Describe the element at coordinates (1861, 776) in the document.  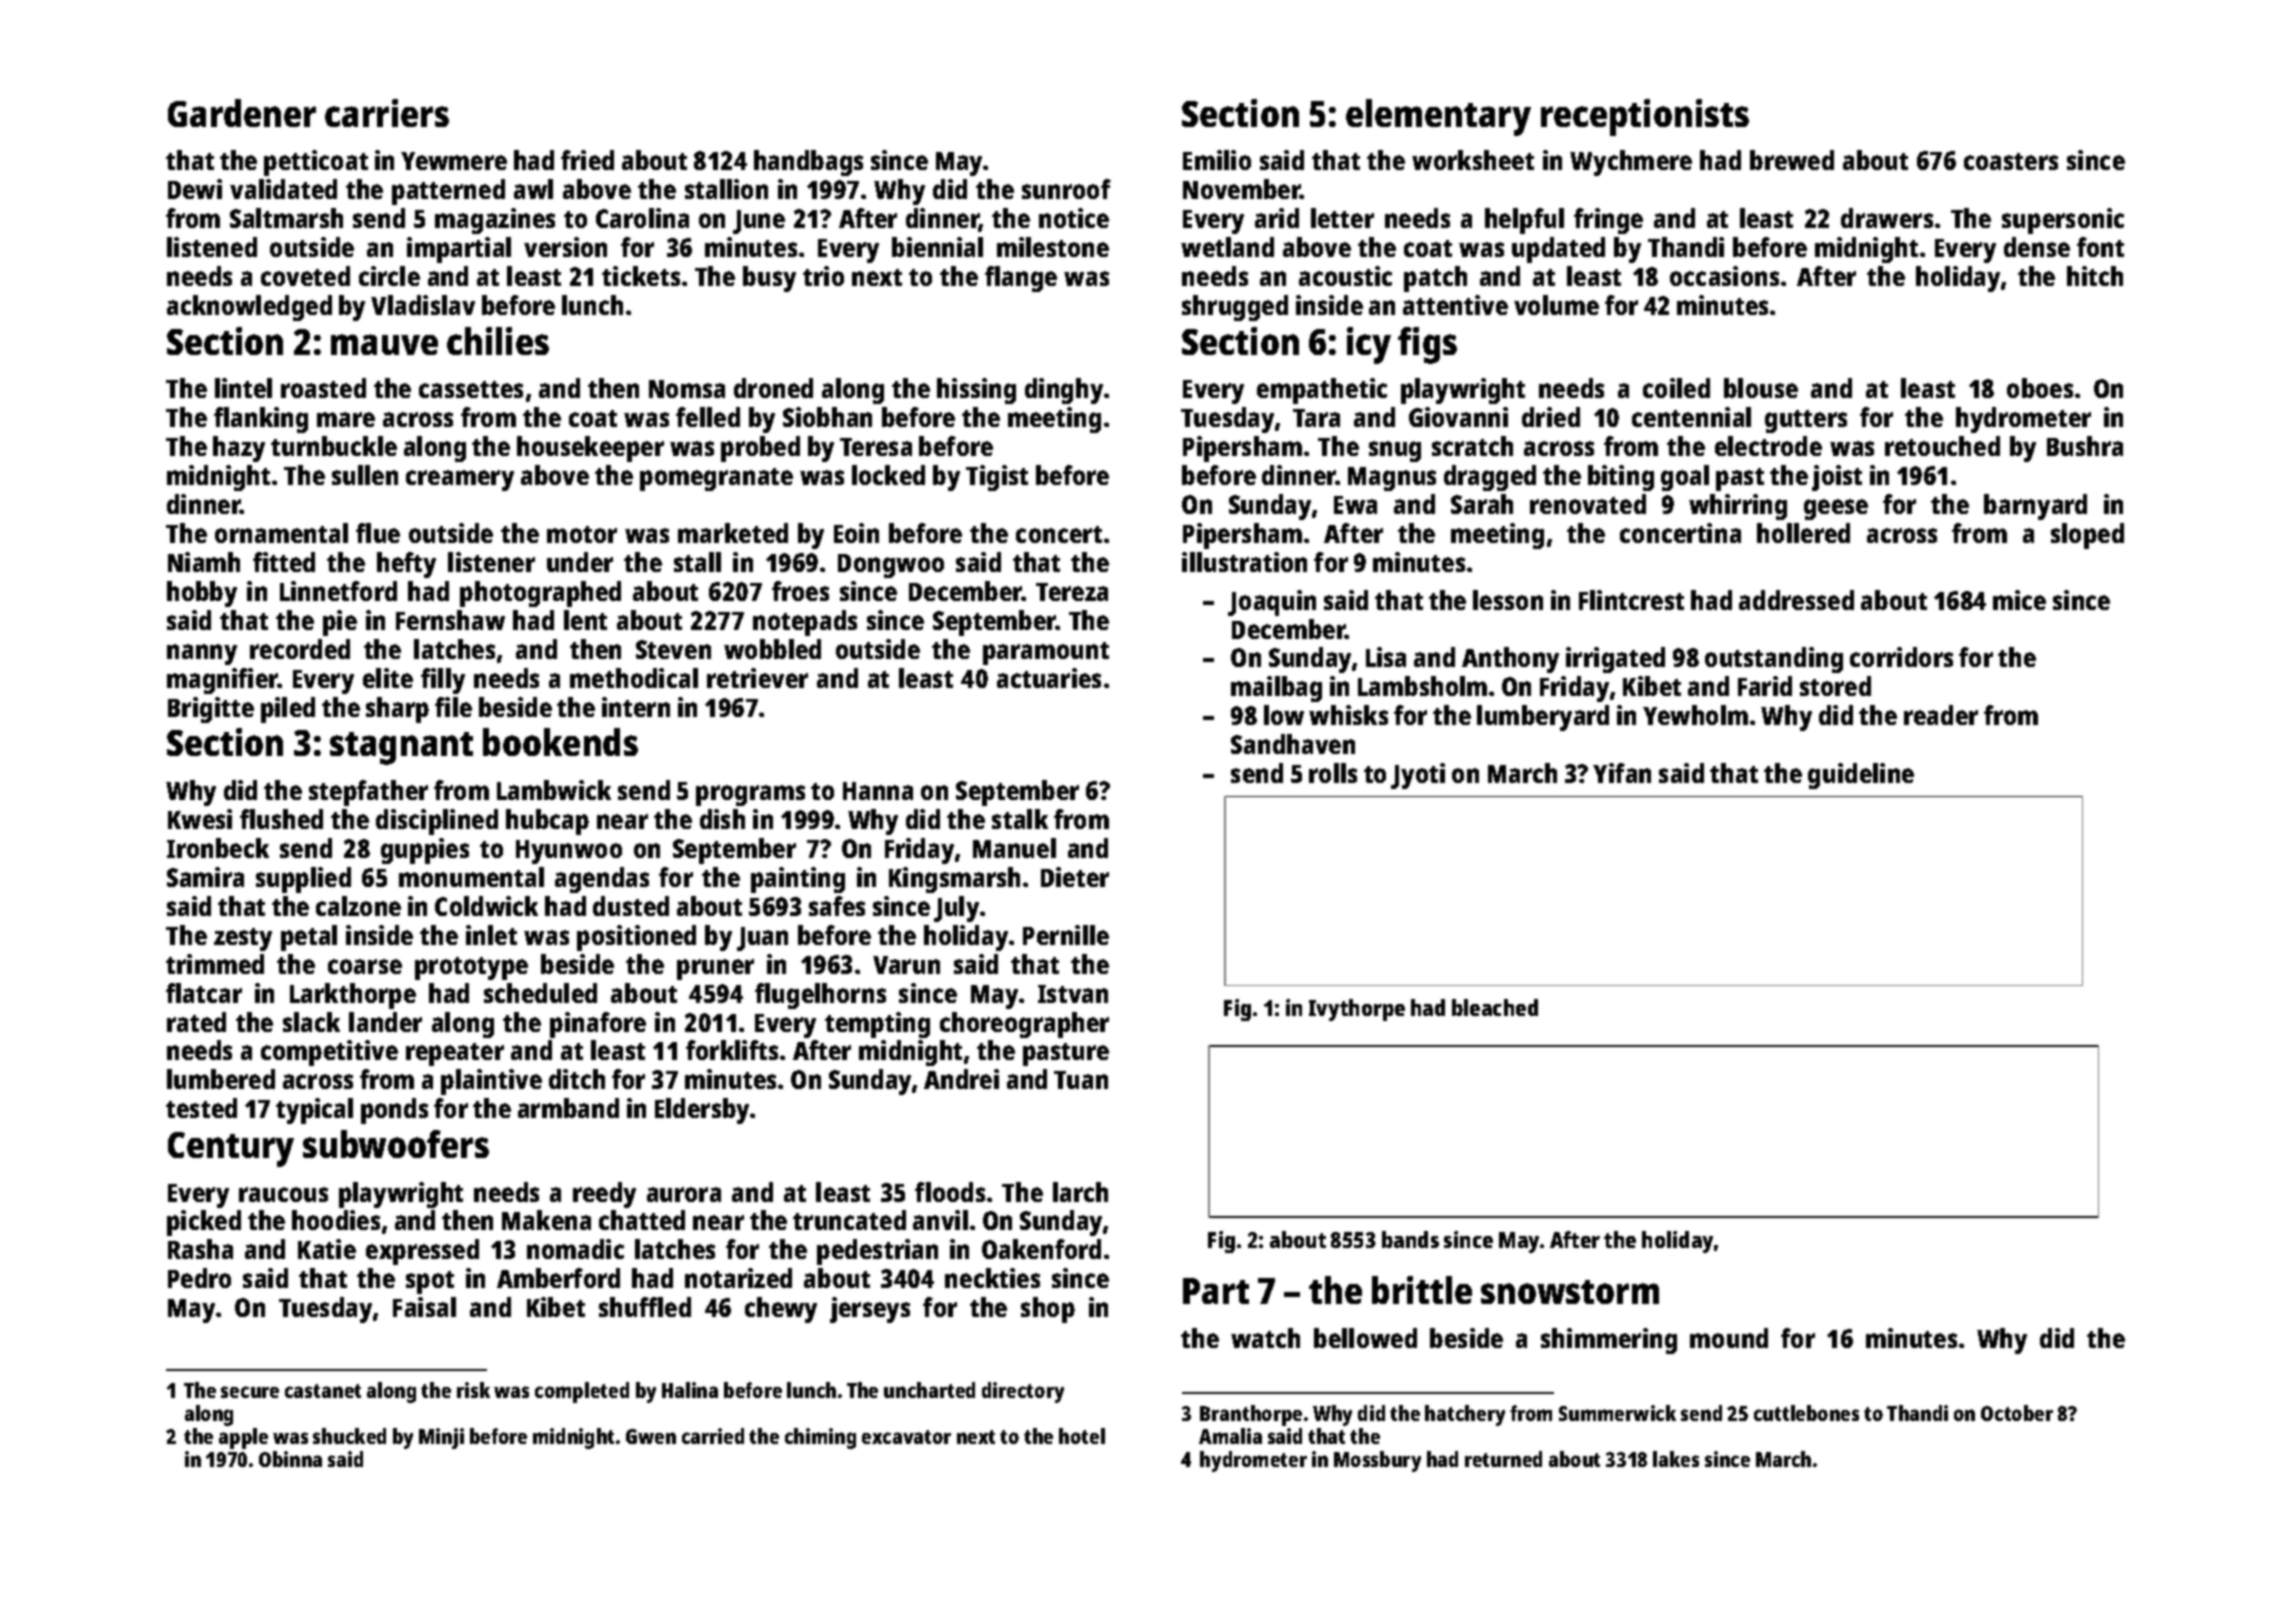
I see `guideline` at that location.
